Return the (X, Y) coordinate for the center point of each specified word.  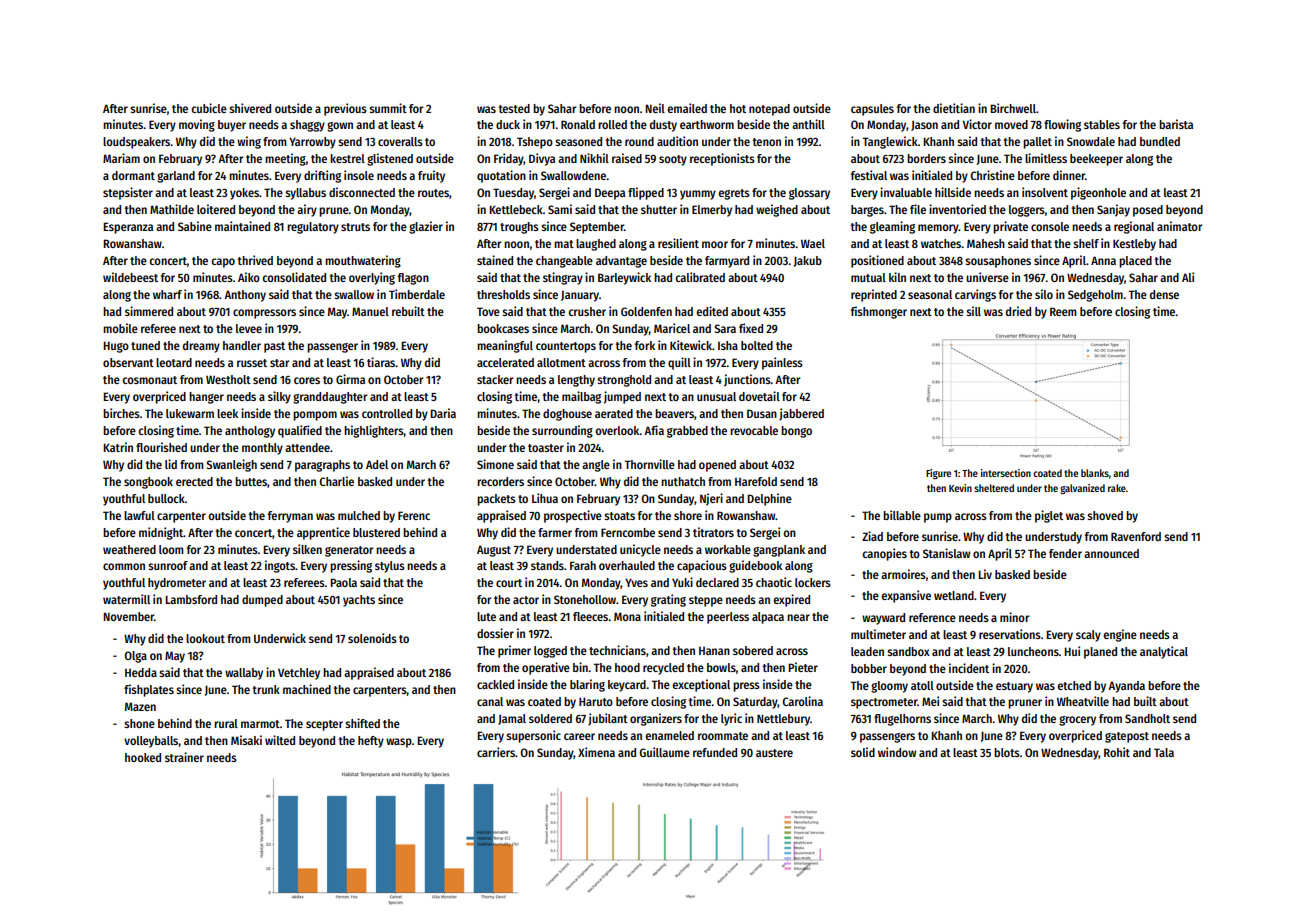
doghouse (567, 415)
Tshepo (535, 143)
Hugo (116, 347)
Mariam (121, 158)
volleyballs (151, 742)
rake (1117, 488)
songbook (148, 483)
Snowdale (1091, 141)
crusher (587, 311)
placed (1135, 262)
